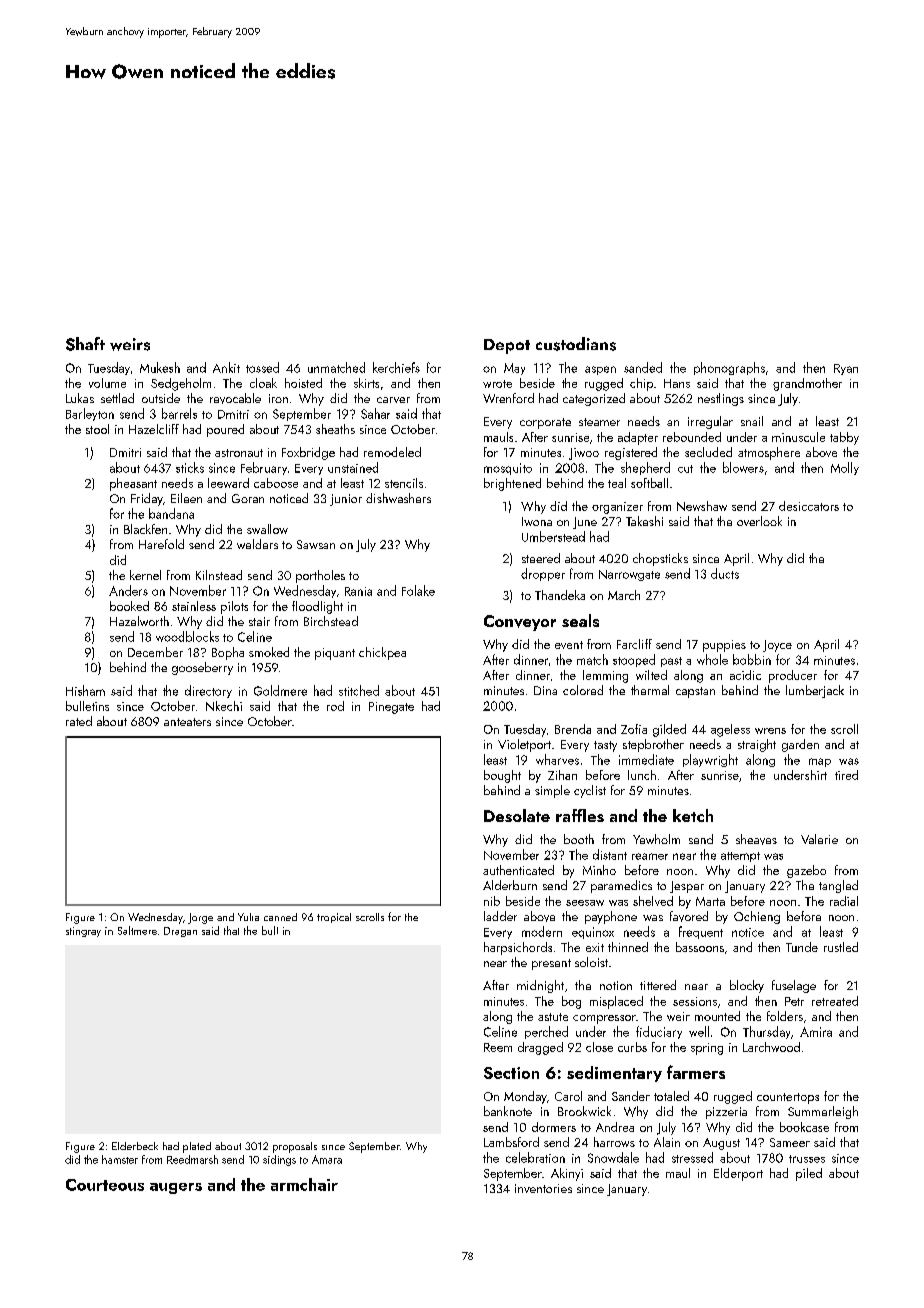 This document has height=1308, width=924. I want to click on custodians, so click(576, 344).
